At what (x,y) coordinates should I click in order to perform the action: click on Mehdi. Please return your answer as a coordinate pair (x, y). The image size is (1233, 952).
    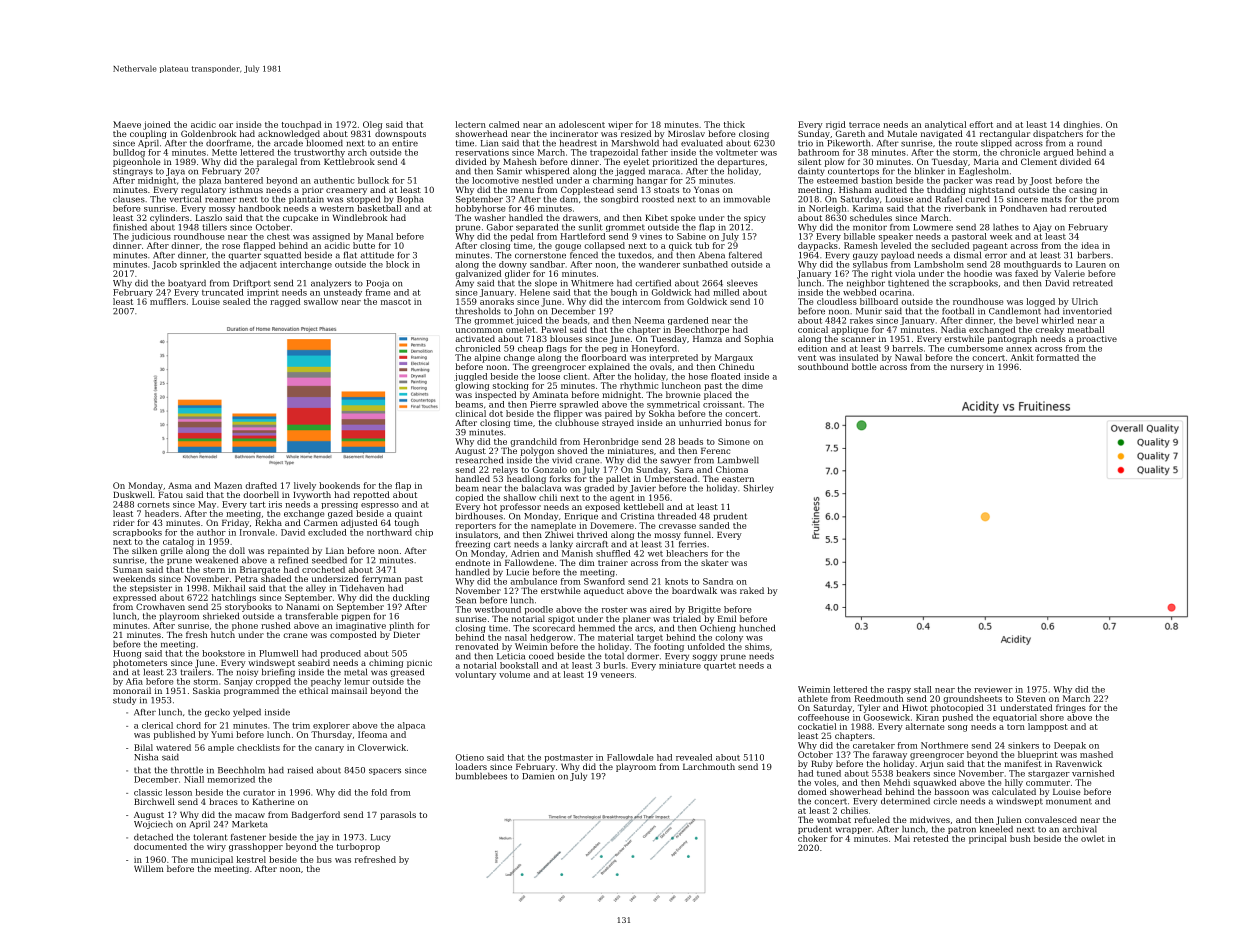
    Looking at the image, I should click on (896, 782).
